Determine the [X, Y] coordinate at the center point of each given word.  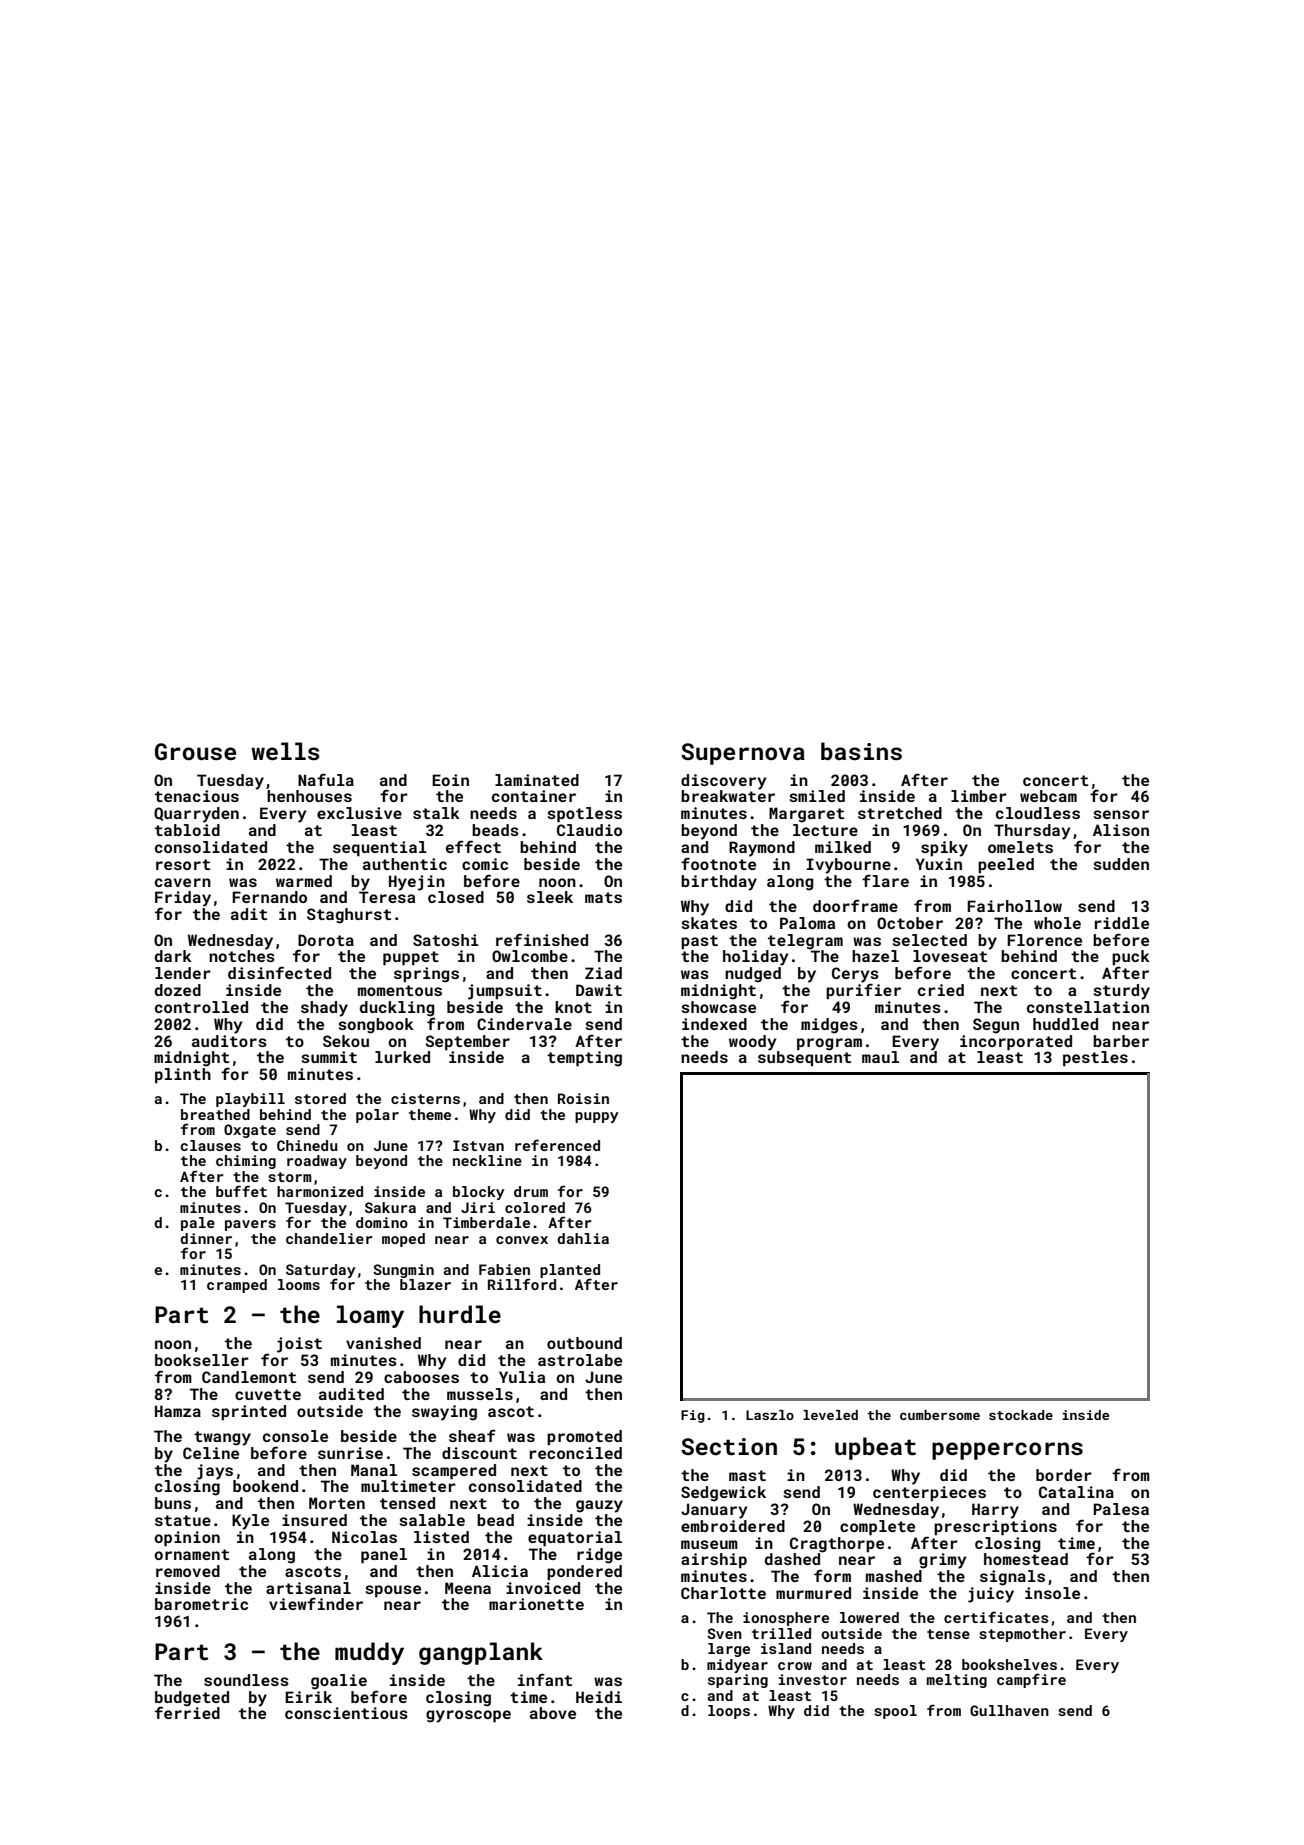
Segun [996, 1026]
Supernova [743, 754]
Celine [211, 1453]
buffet [241, 1191]
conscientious [346, 1713]
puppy [596, 1117]
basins [861, 751]
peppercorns [1007, 1451]
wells [285, 751]
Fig [693, 1416]
